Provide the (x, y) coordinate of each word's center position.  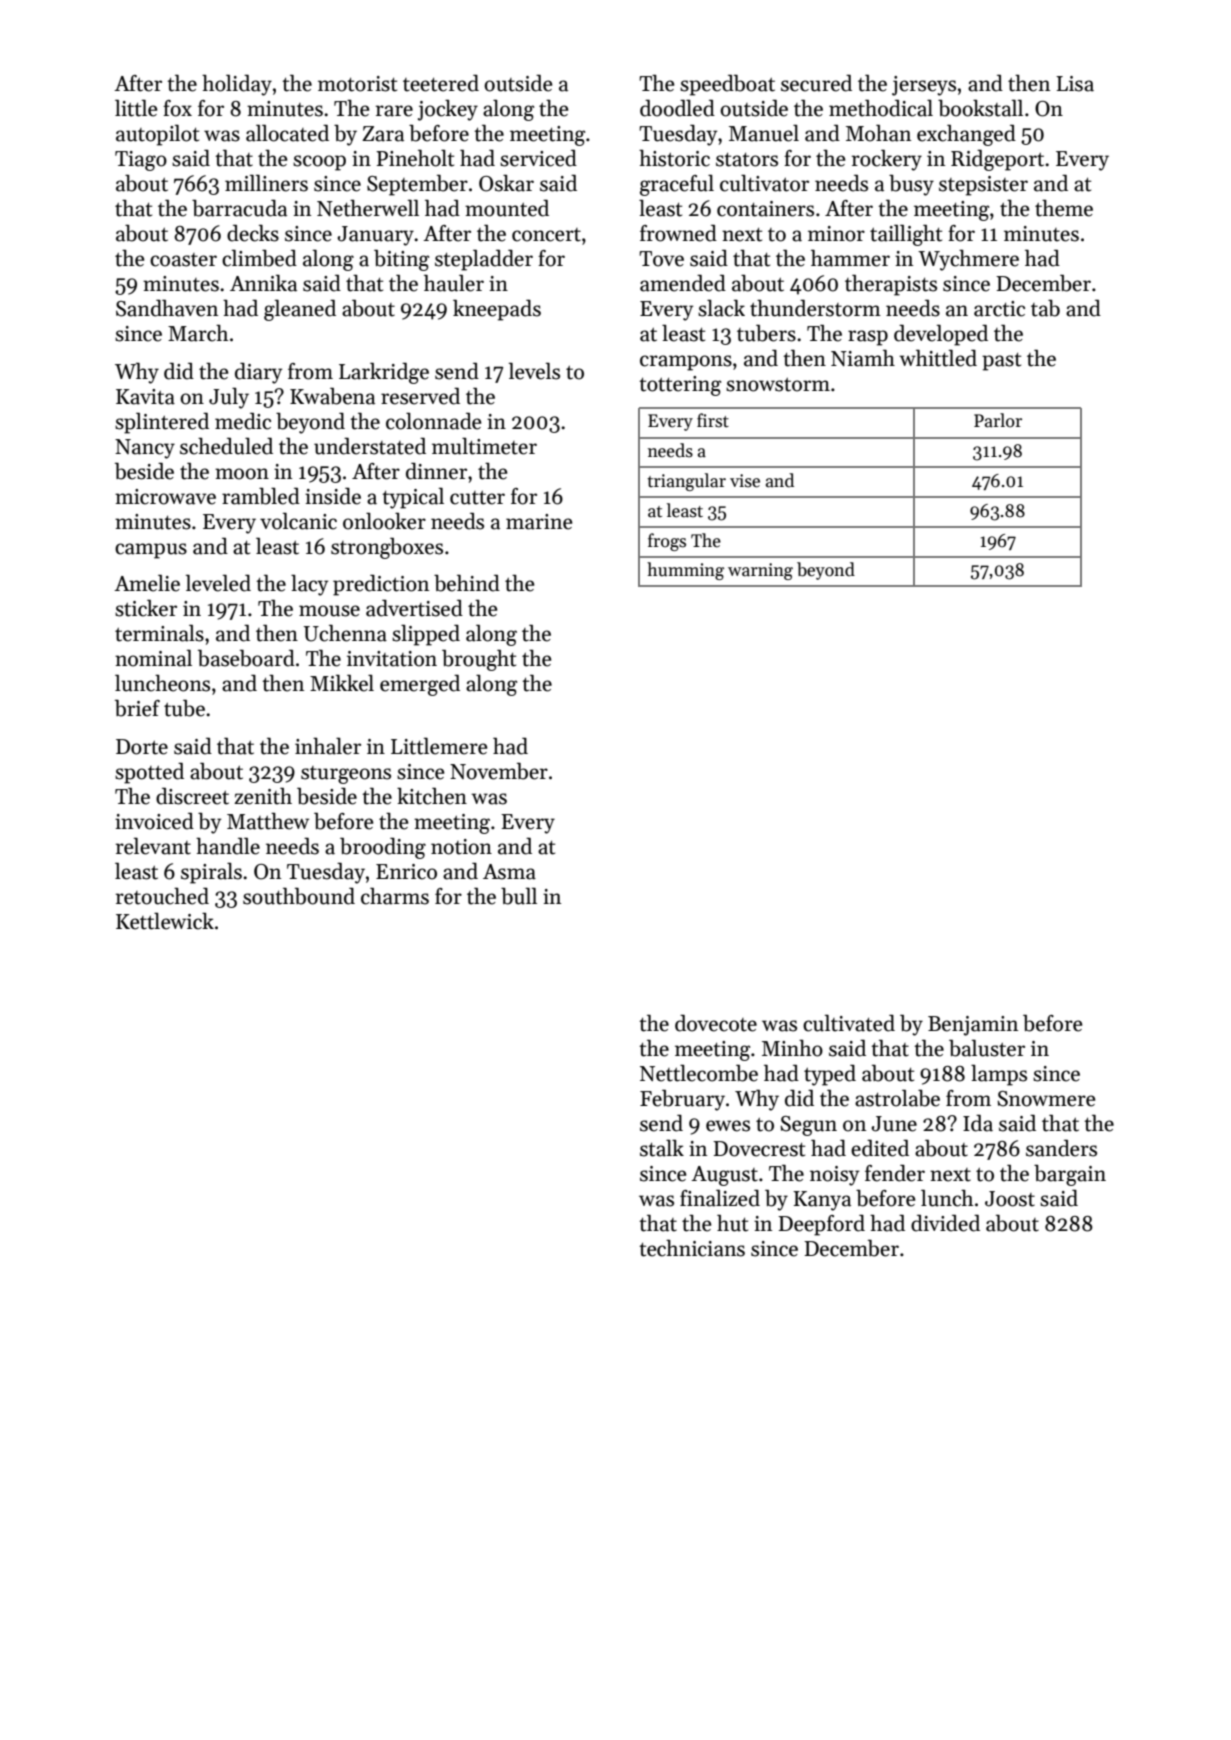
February (682, 1100)
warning (760, 571)
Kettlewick (165, 921)
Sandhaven (167, 308)
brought (479, 660)
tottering (680, 386)
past (1001, 362)
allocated (287, 133)
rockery (887, 160)
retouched (162, 896)
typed (830, 1075)
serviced (538, 158)
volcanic (298, 521)
